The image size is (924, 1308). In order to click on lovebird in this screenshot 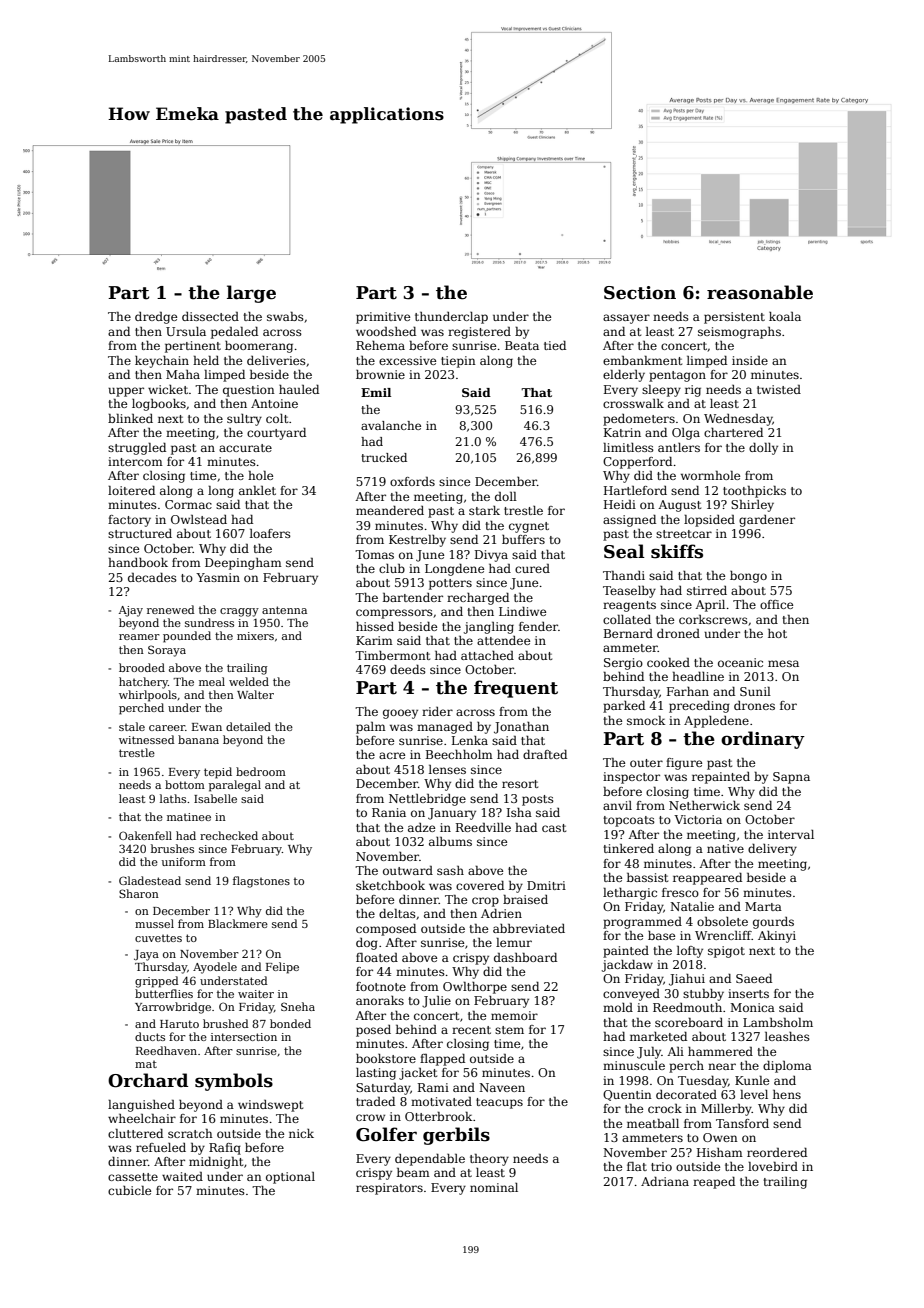, I will do `click(773, 1166)`.
